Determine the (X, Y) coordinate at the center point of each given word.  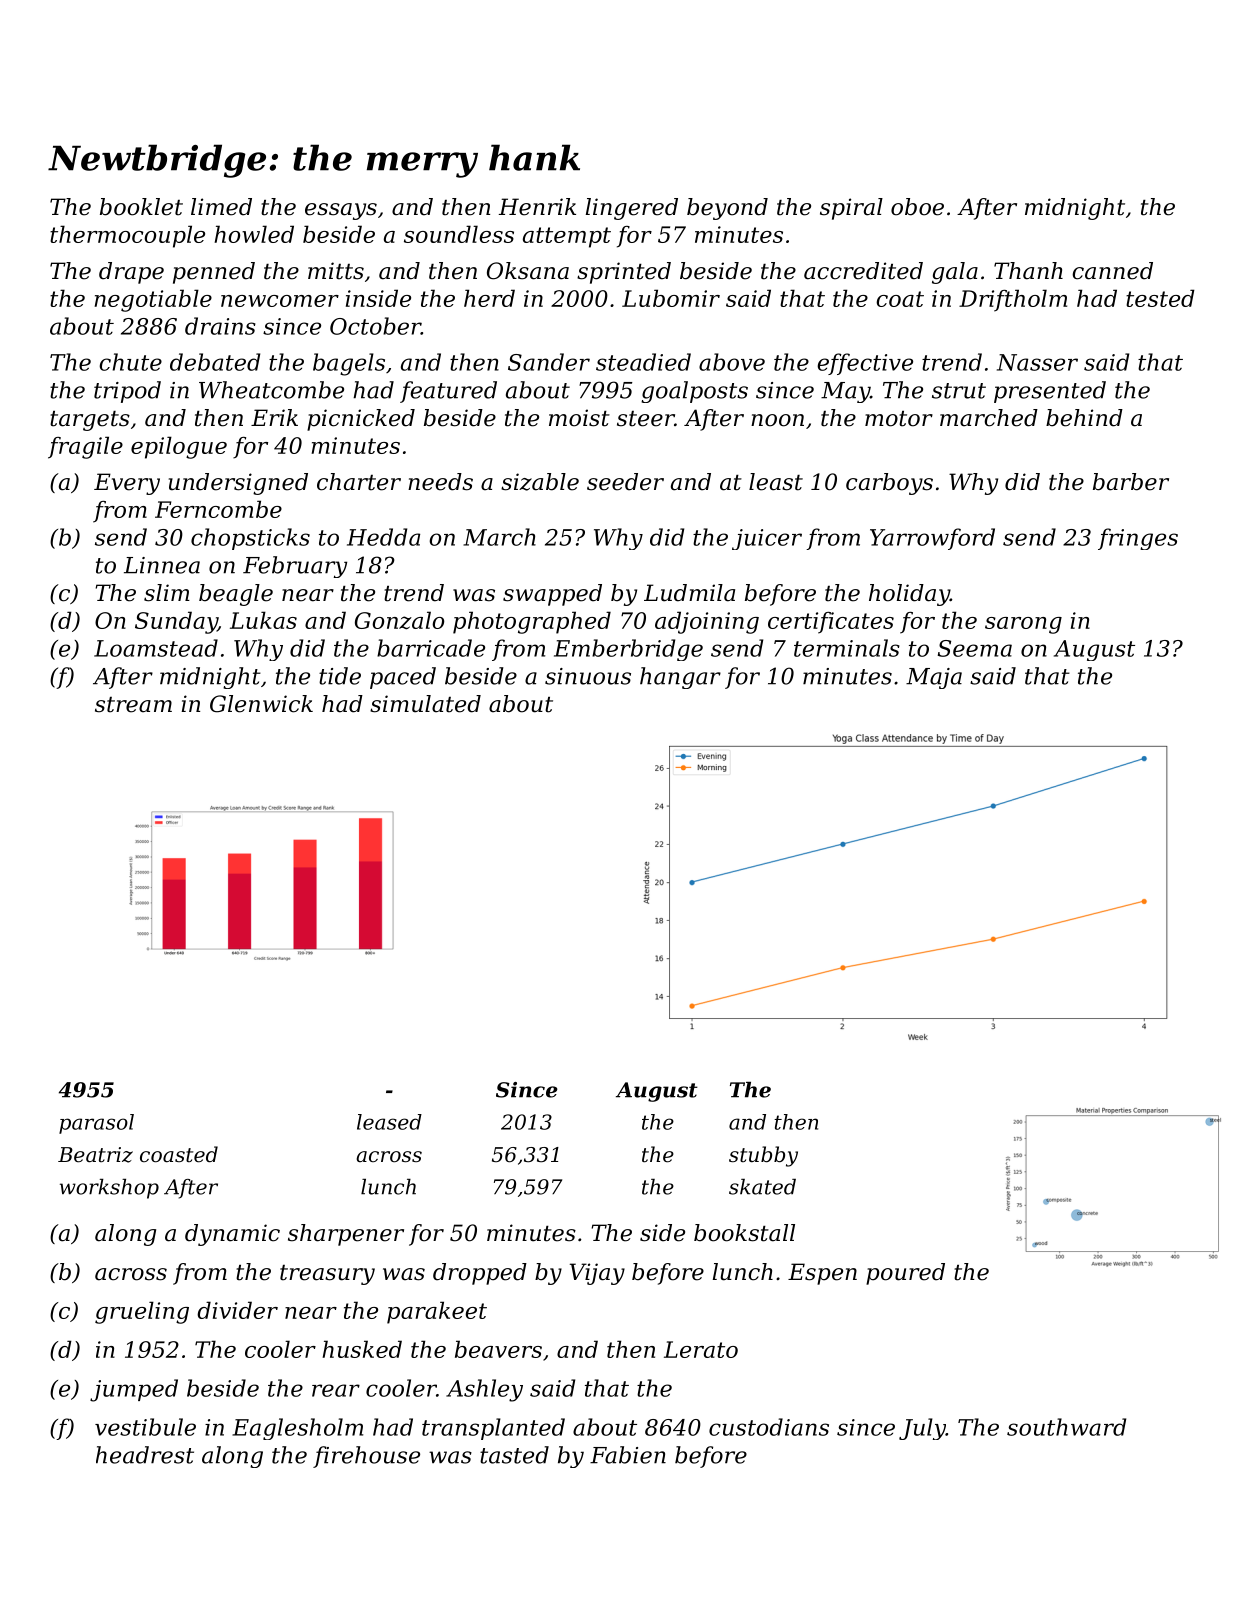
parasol (96, 1124)
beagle (236, 595)
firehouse (366, 1457)
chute (130, 362)
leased (389, 1122)
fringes (1138, 539)
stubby (763, 1156)
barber (1131, 482)
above (732, 362)
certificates (831, 623)
